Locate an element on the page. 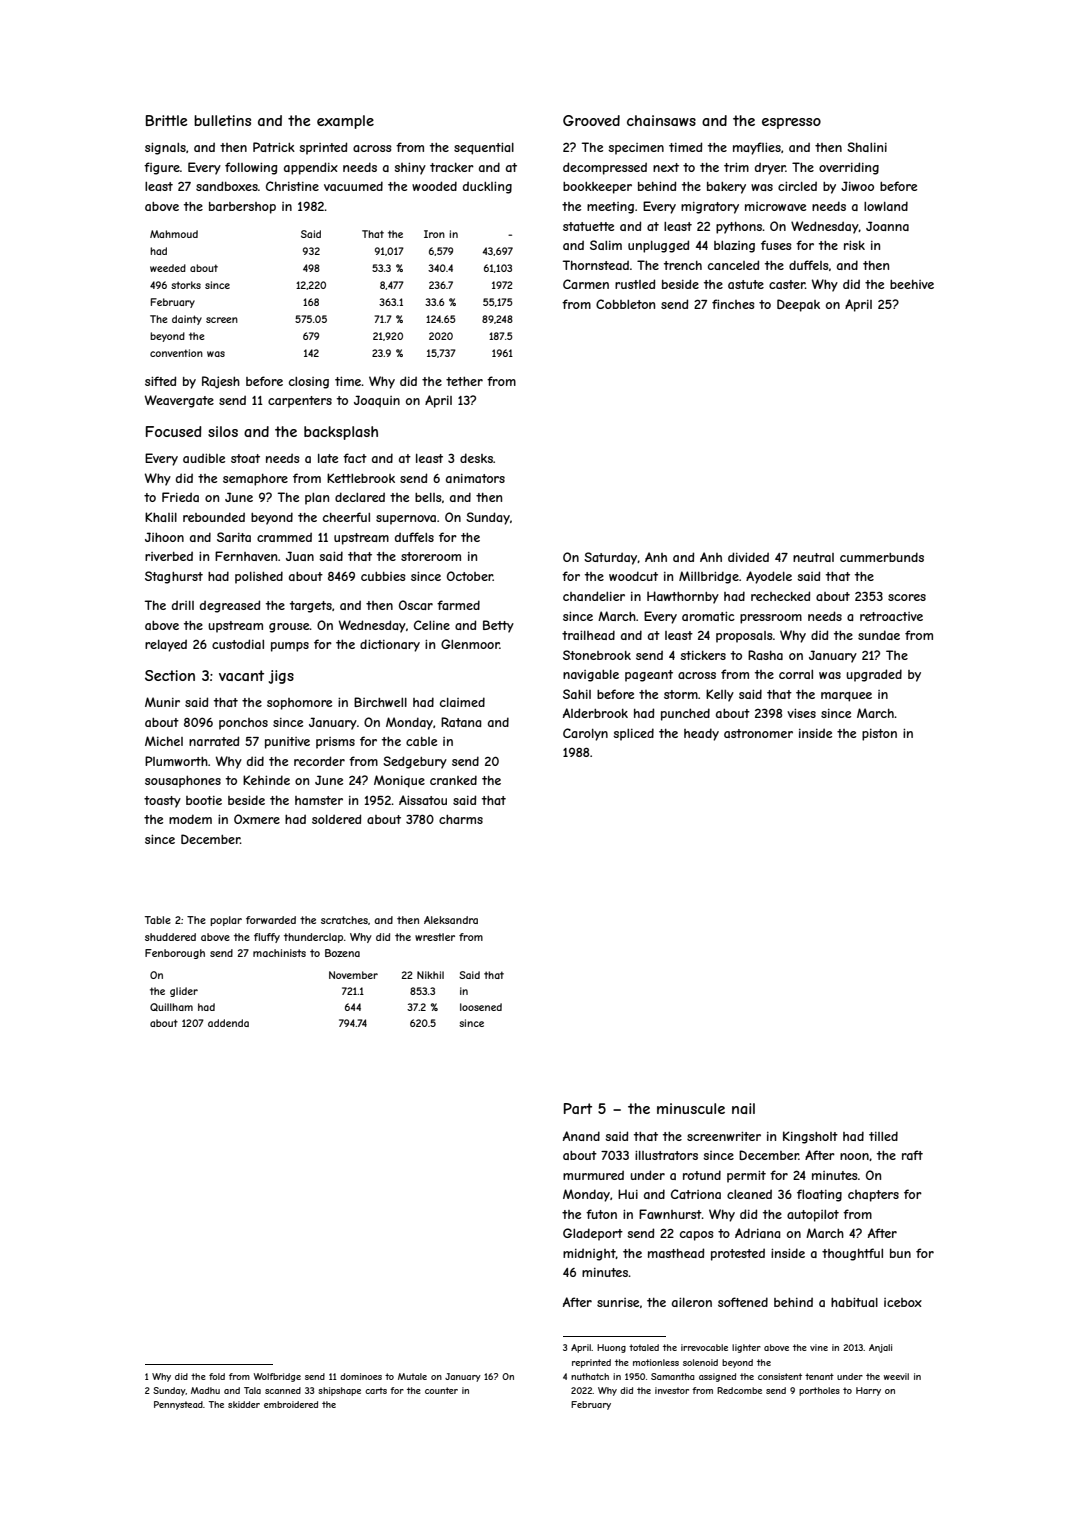 The image size is (1081, 1528). Deepak is located at coordinates (798, 305).
